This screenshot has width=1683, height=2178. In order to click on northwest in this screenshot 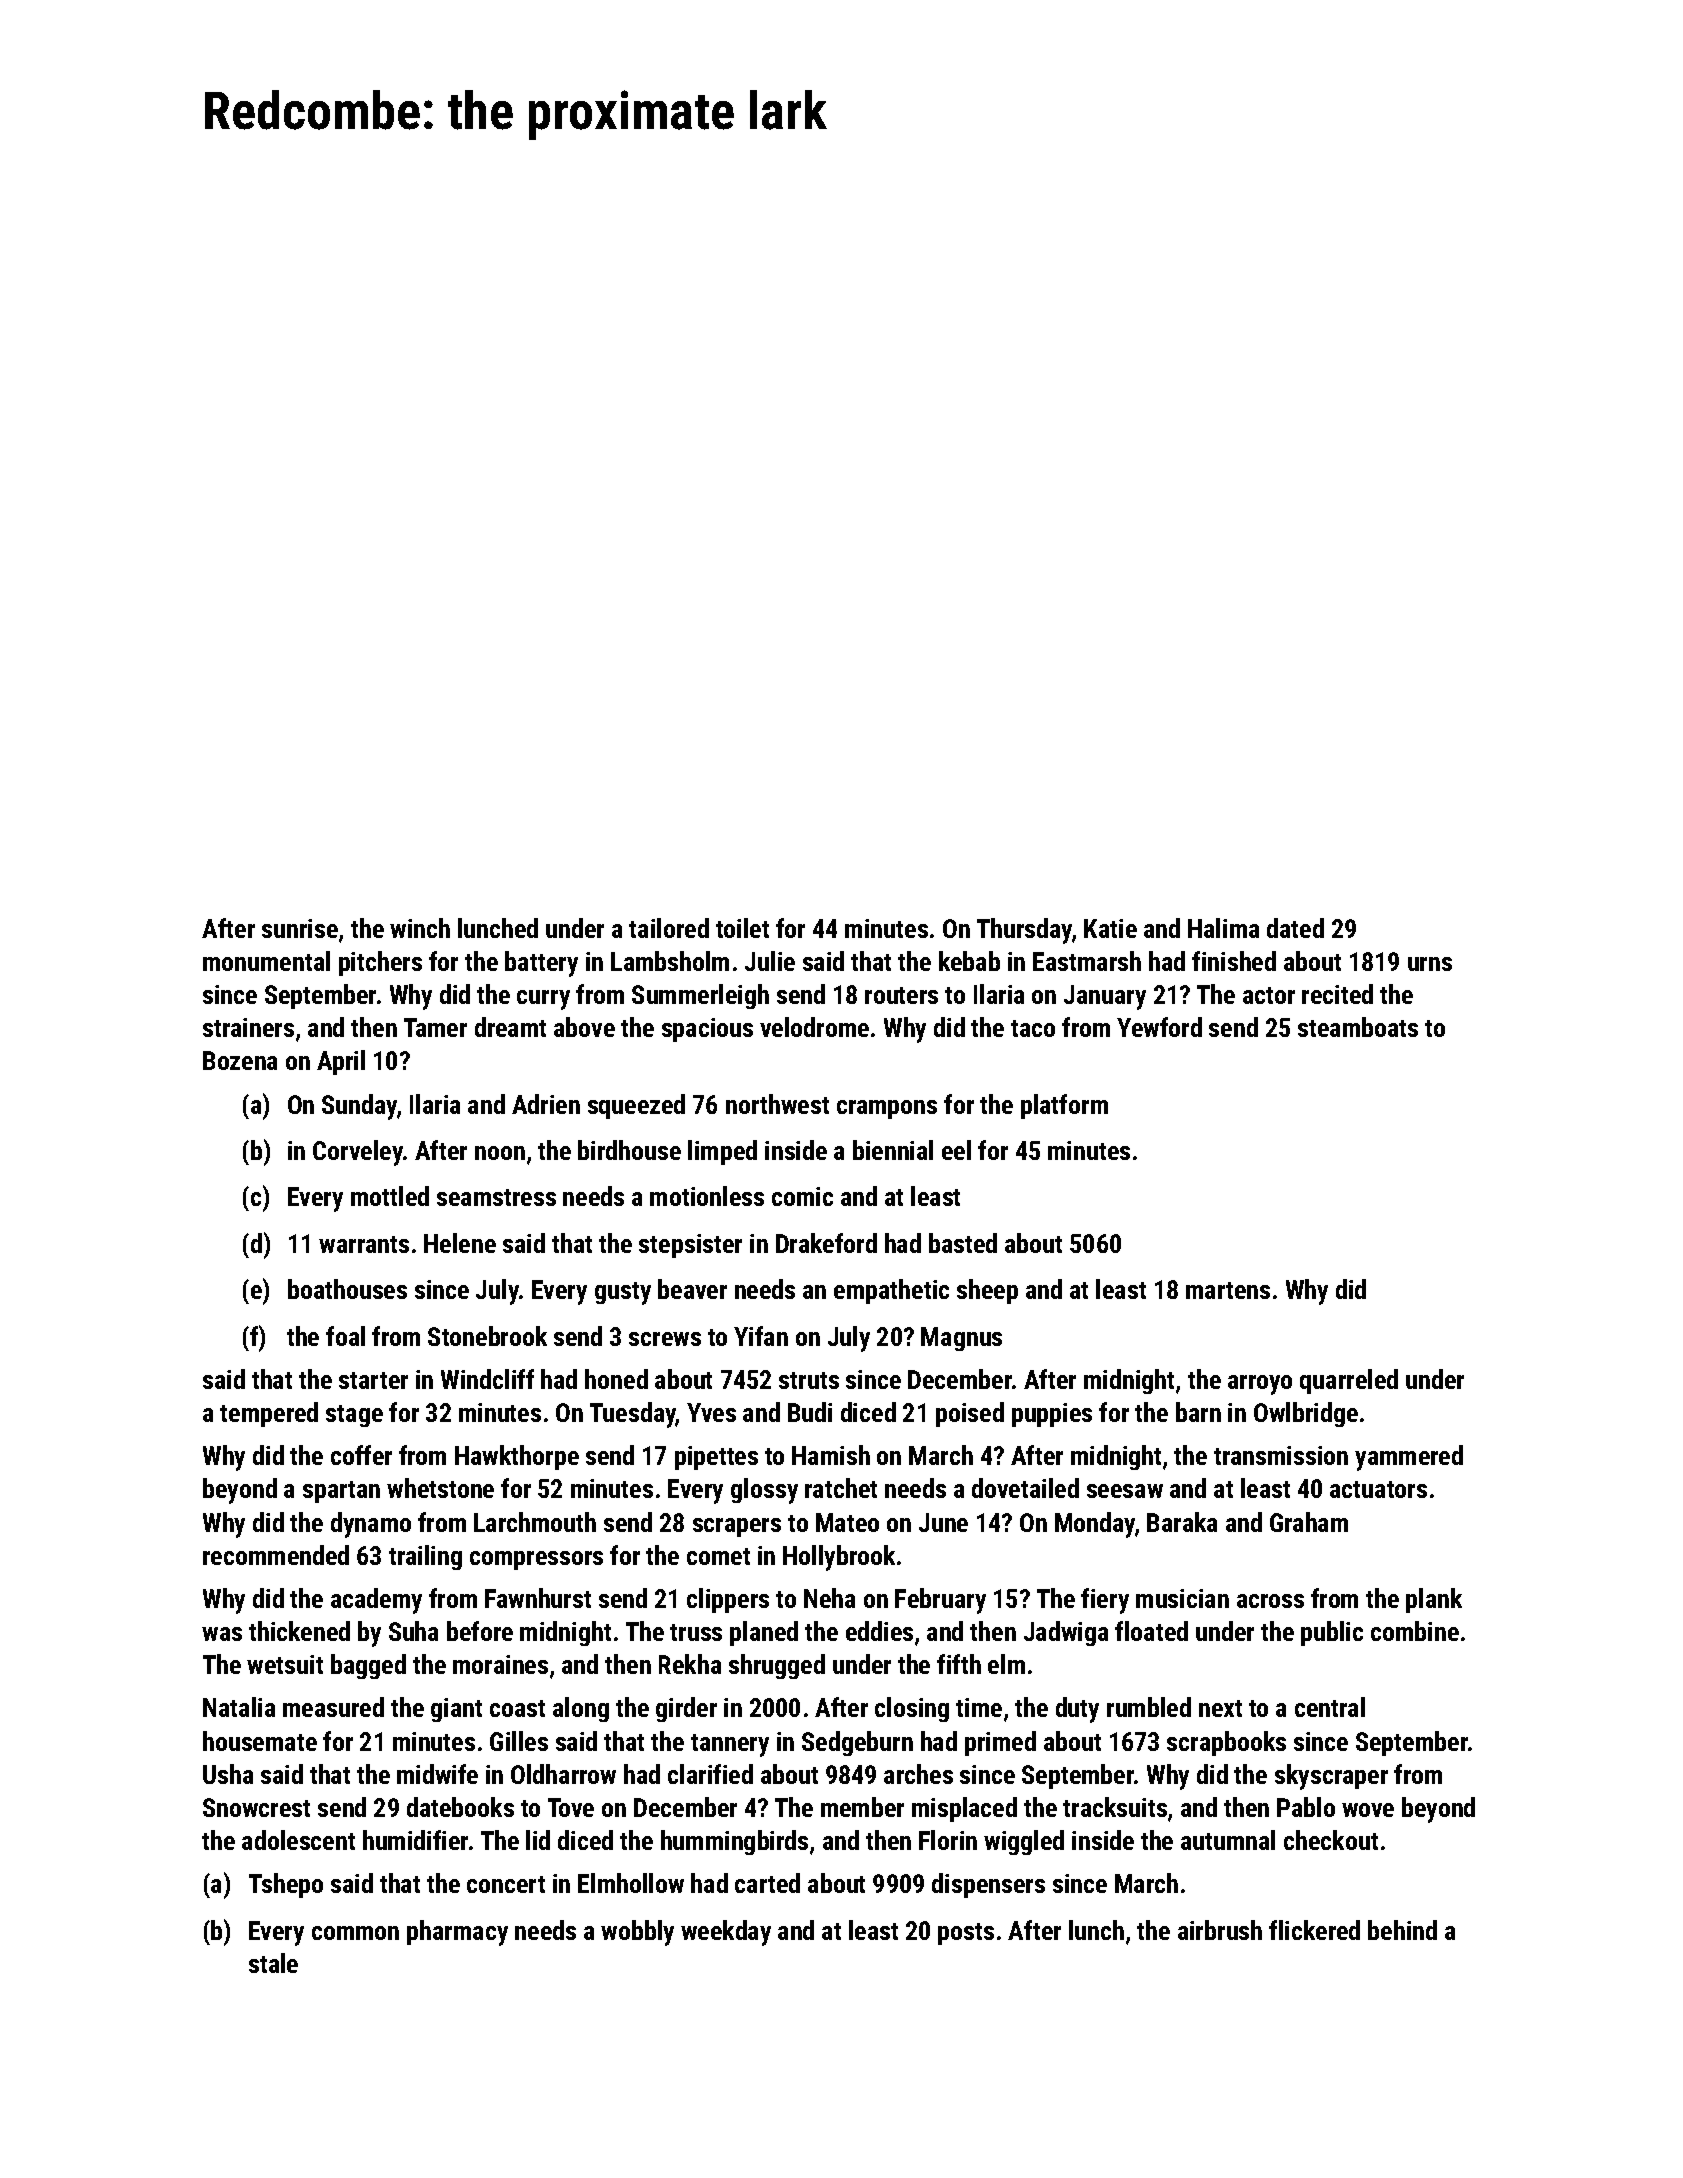, I will do `click(777, 1104)`.
